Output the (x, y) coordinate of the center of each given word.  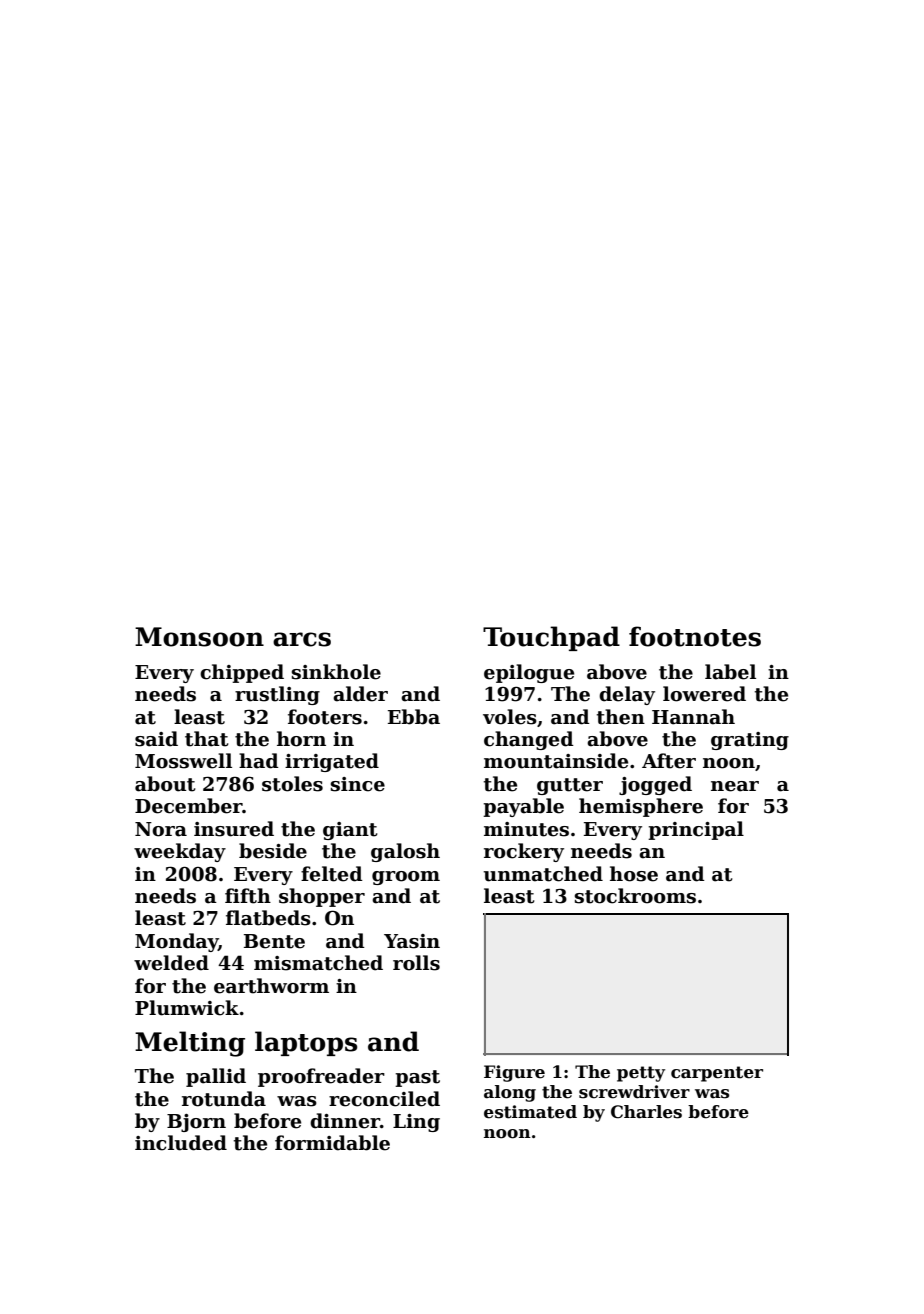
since (358, 784)
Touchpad (551, 638)
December (188, 806)
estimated (530, 1112)
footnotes (695, 636)
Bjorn (196, 1123)
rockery (524, 852)
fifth (248, 896)
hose (634, 874)
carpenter (717, 1074)
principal (696, 830)
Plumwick (187, 1008)
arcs (302, 639)
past (417, 1078)
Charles (646, 1112)
